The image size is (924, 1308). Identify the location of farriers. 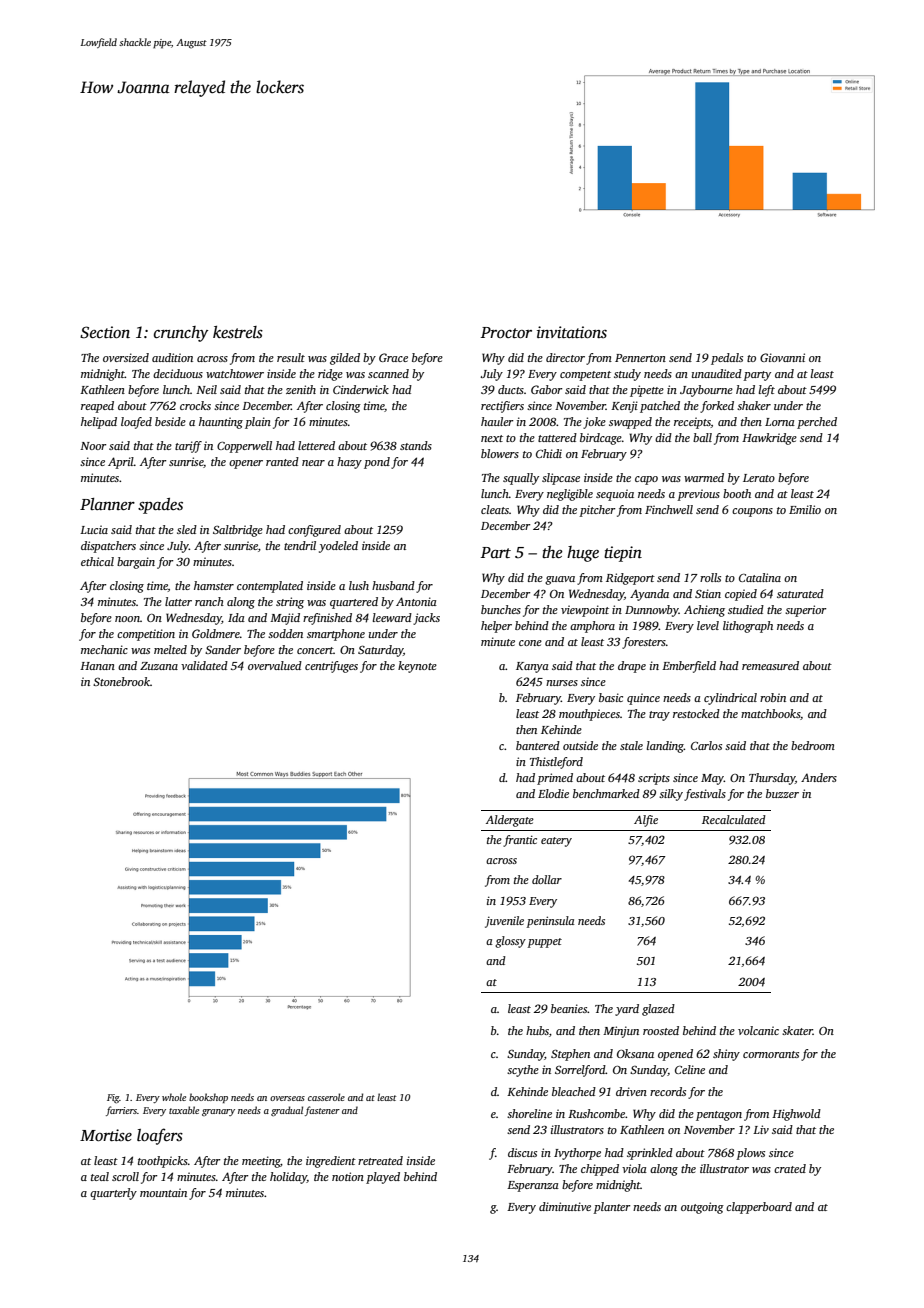
(121, 1111).
